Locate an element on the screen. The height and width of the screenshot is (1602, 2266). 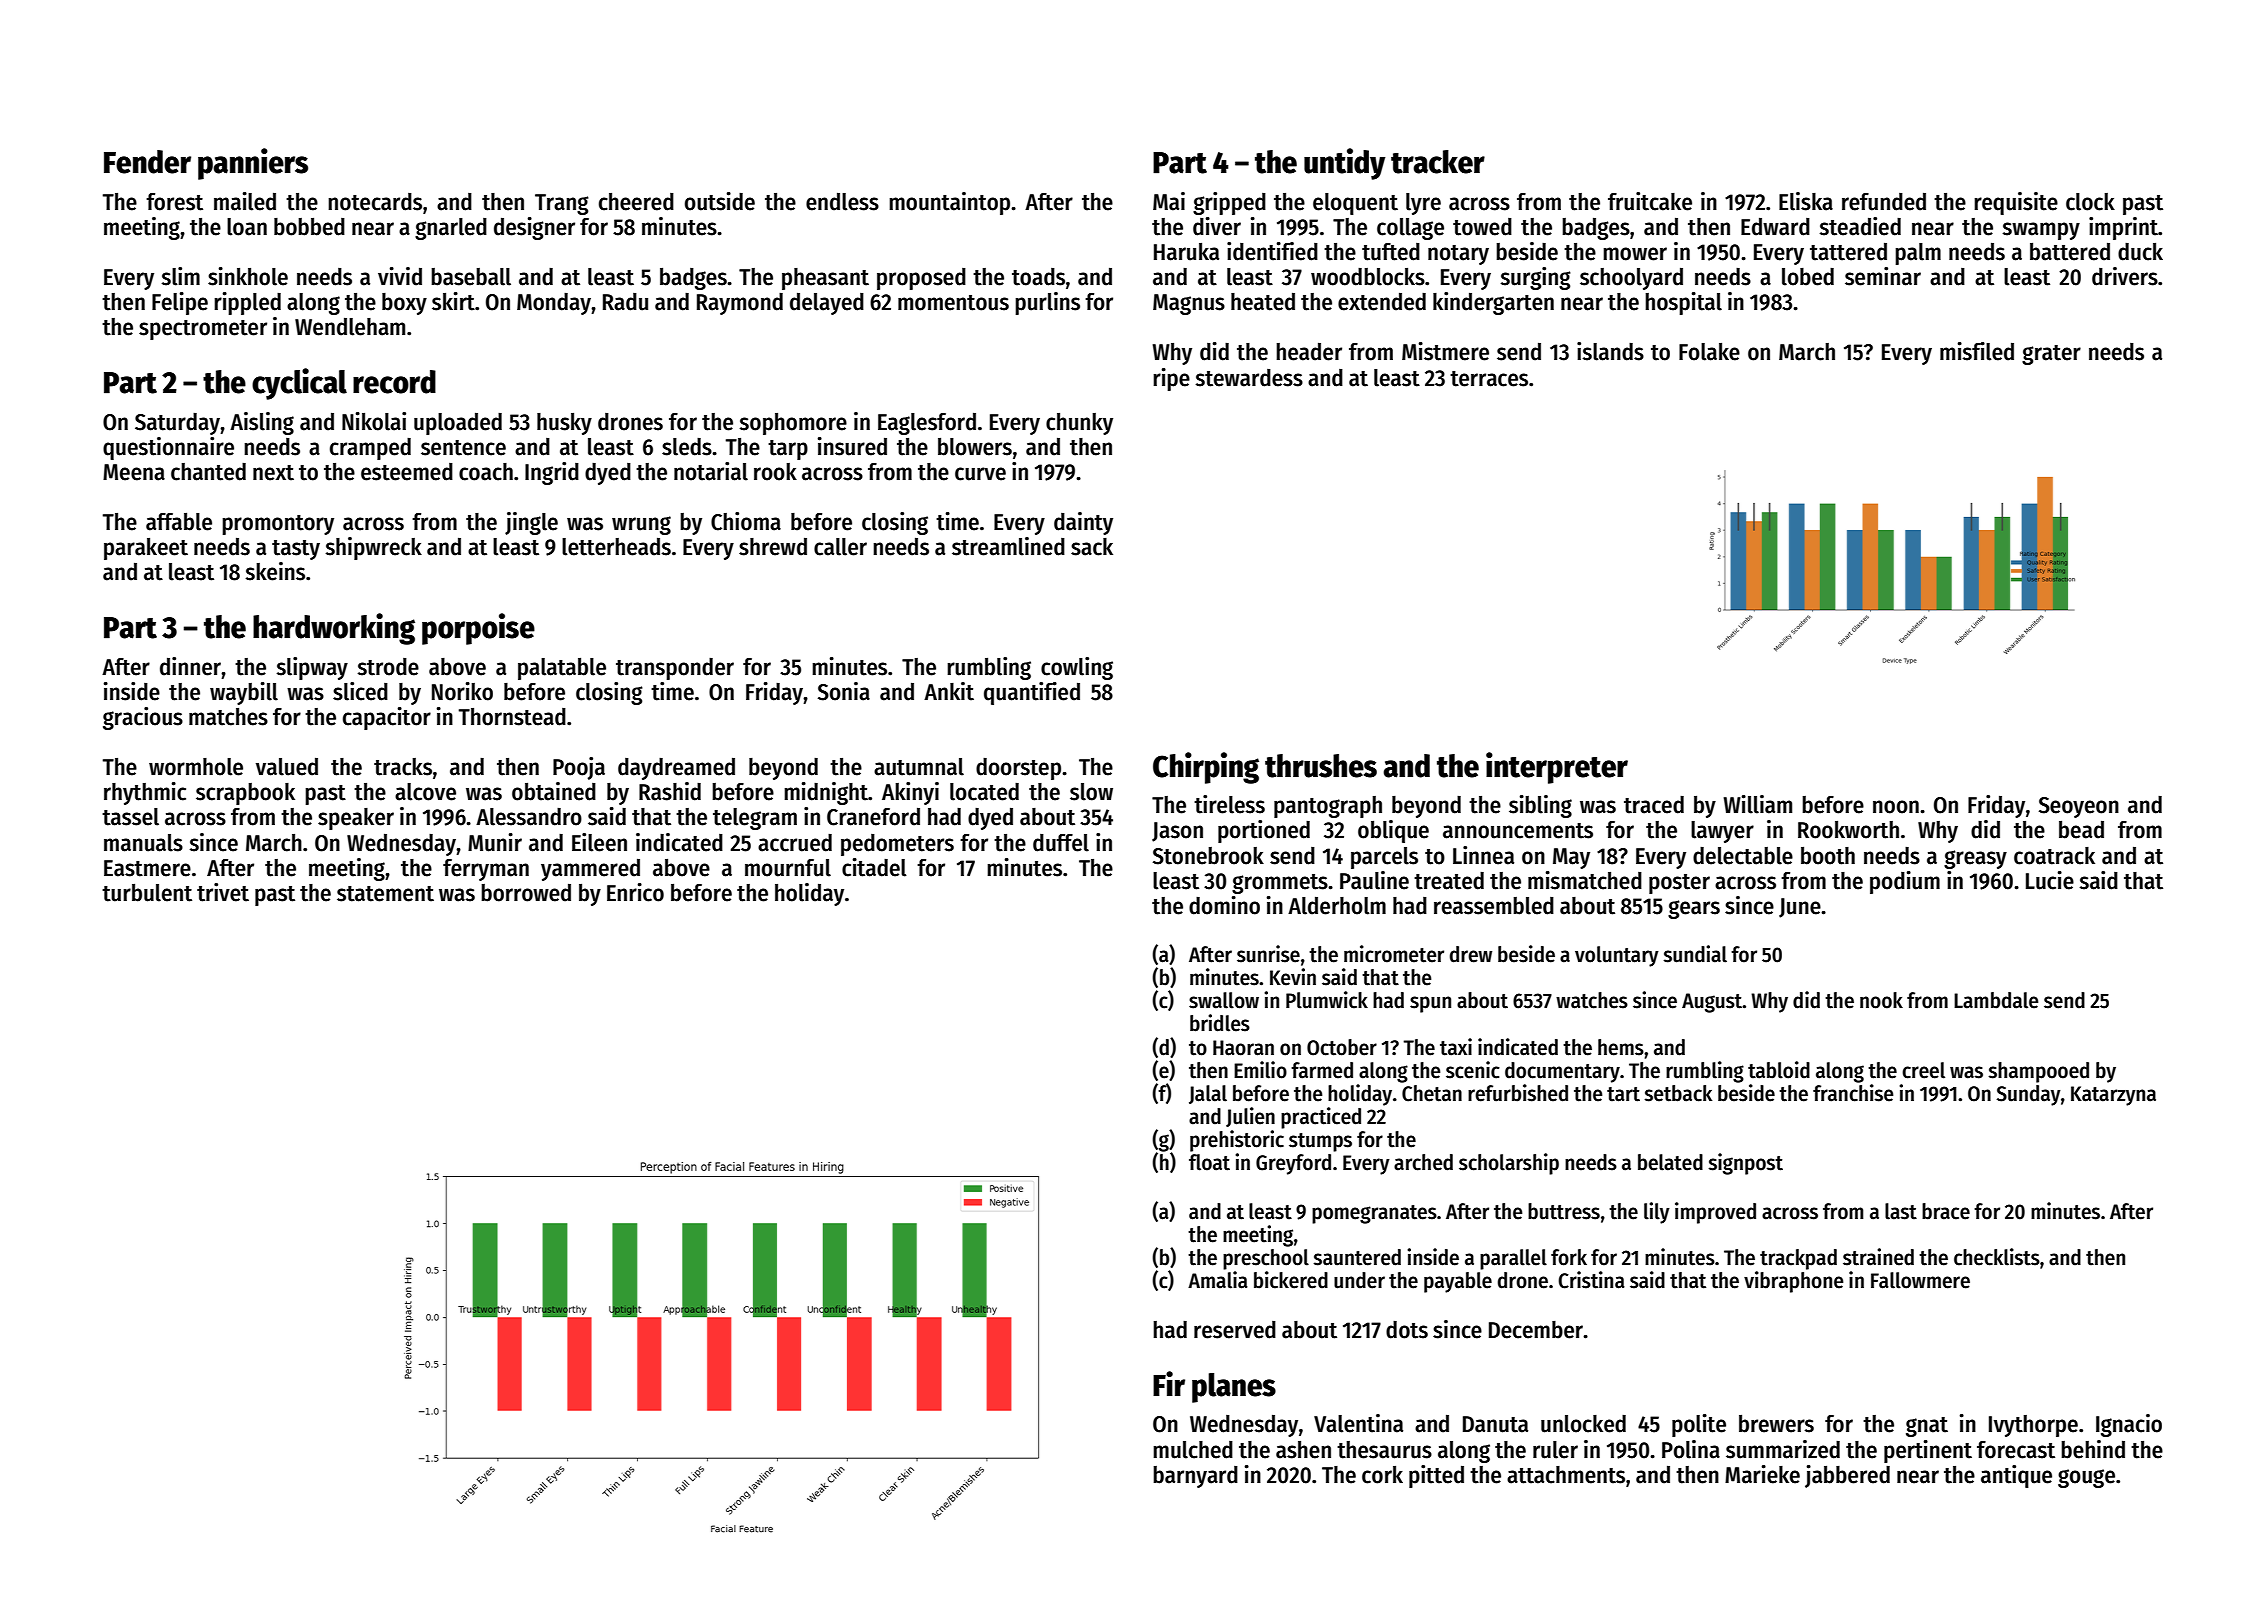
chunky is located at coordinates (1079, 424).
